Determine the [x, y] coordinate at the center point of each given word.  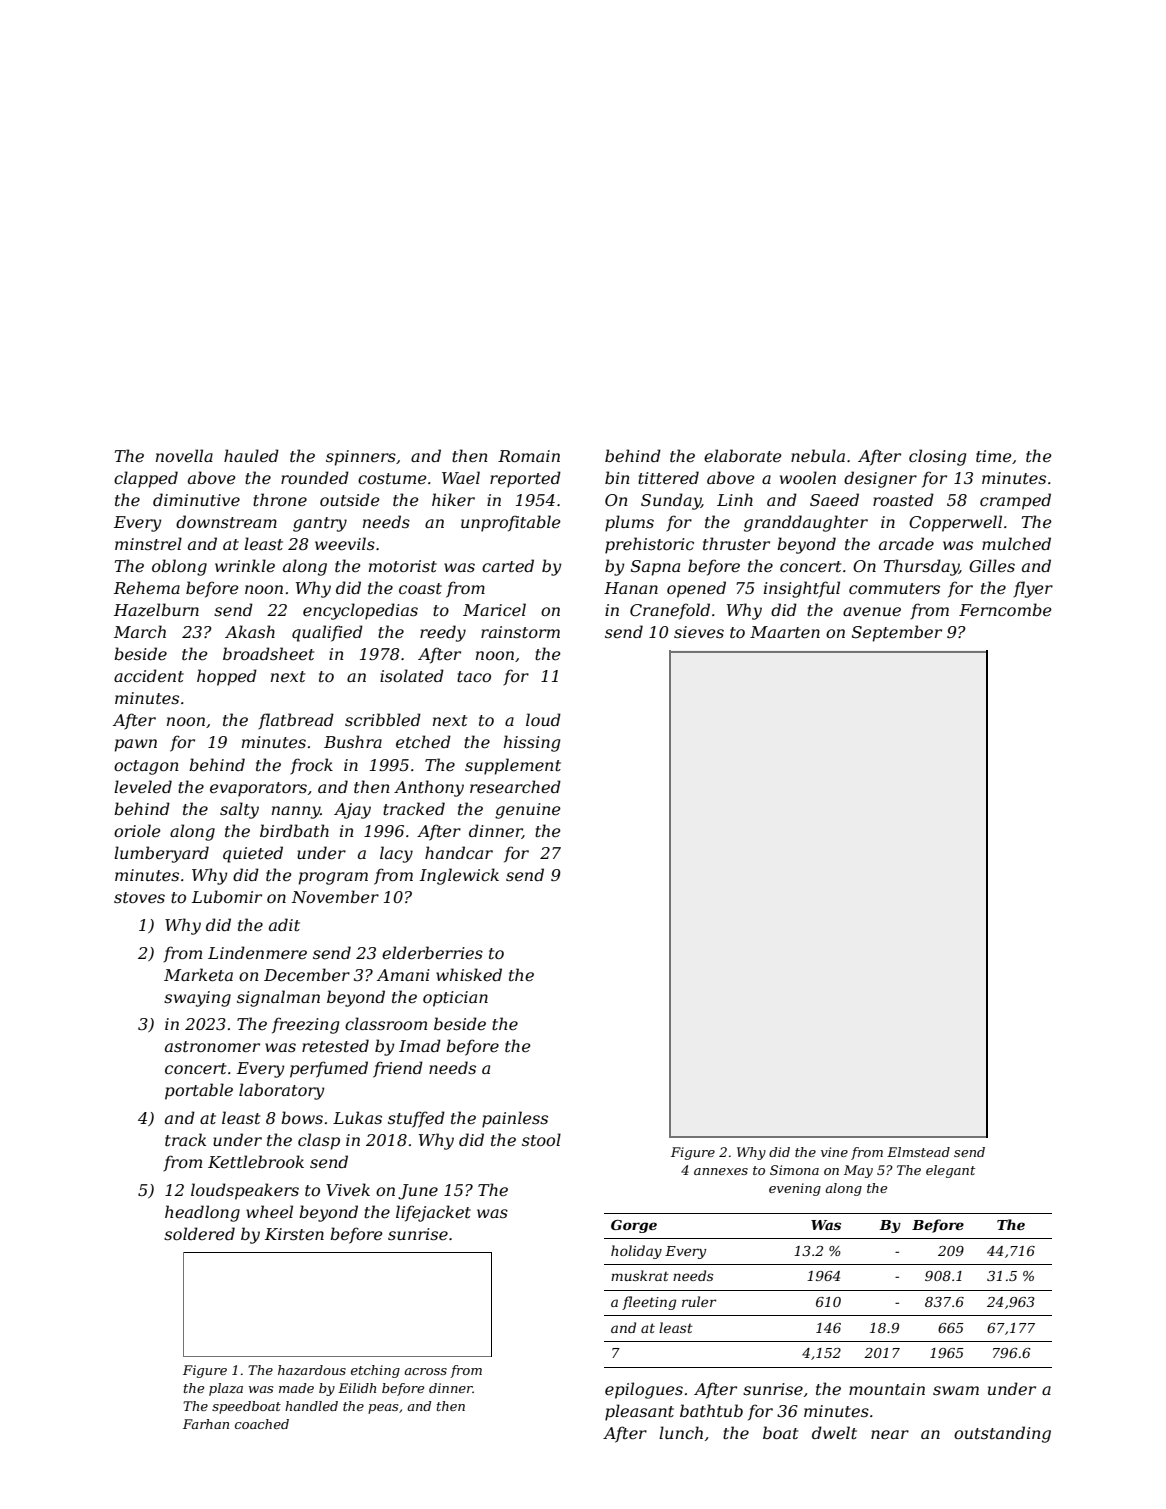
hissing [532, 743]
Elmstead [918, 1152]
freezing [306, 1025]
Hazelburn [156, 610]
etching [375, 1371]
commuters [894, 588]
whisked [469, 974]
